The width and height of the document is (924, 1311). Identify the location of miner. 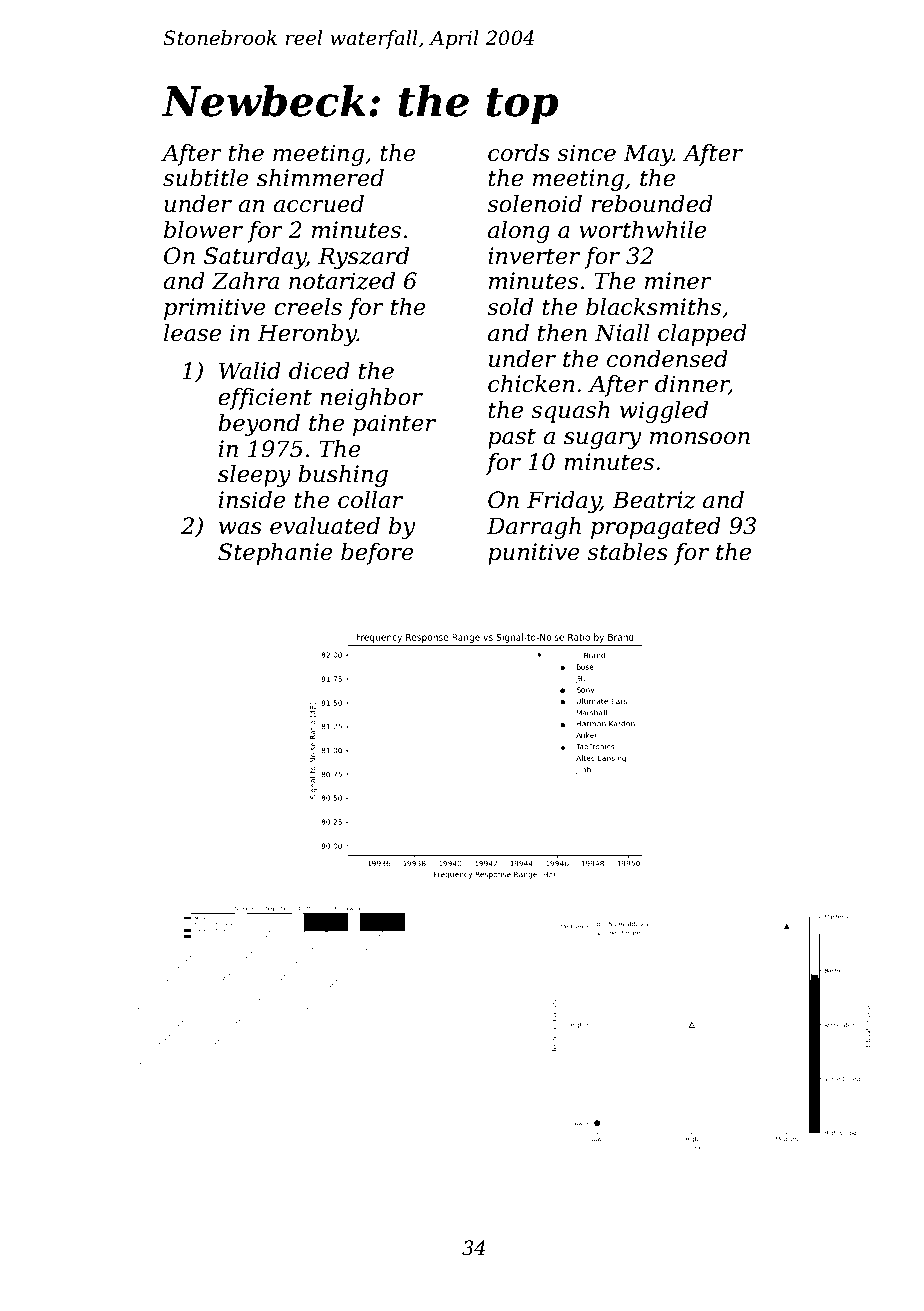
(678, 281).
